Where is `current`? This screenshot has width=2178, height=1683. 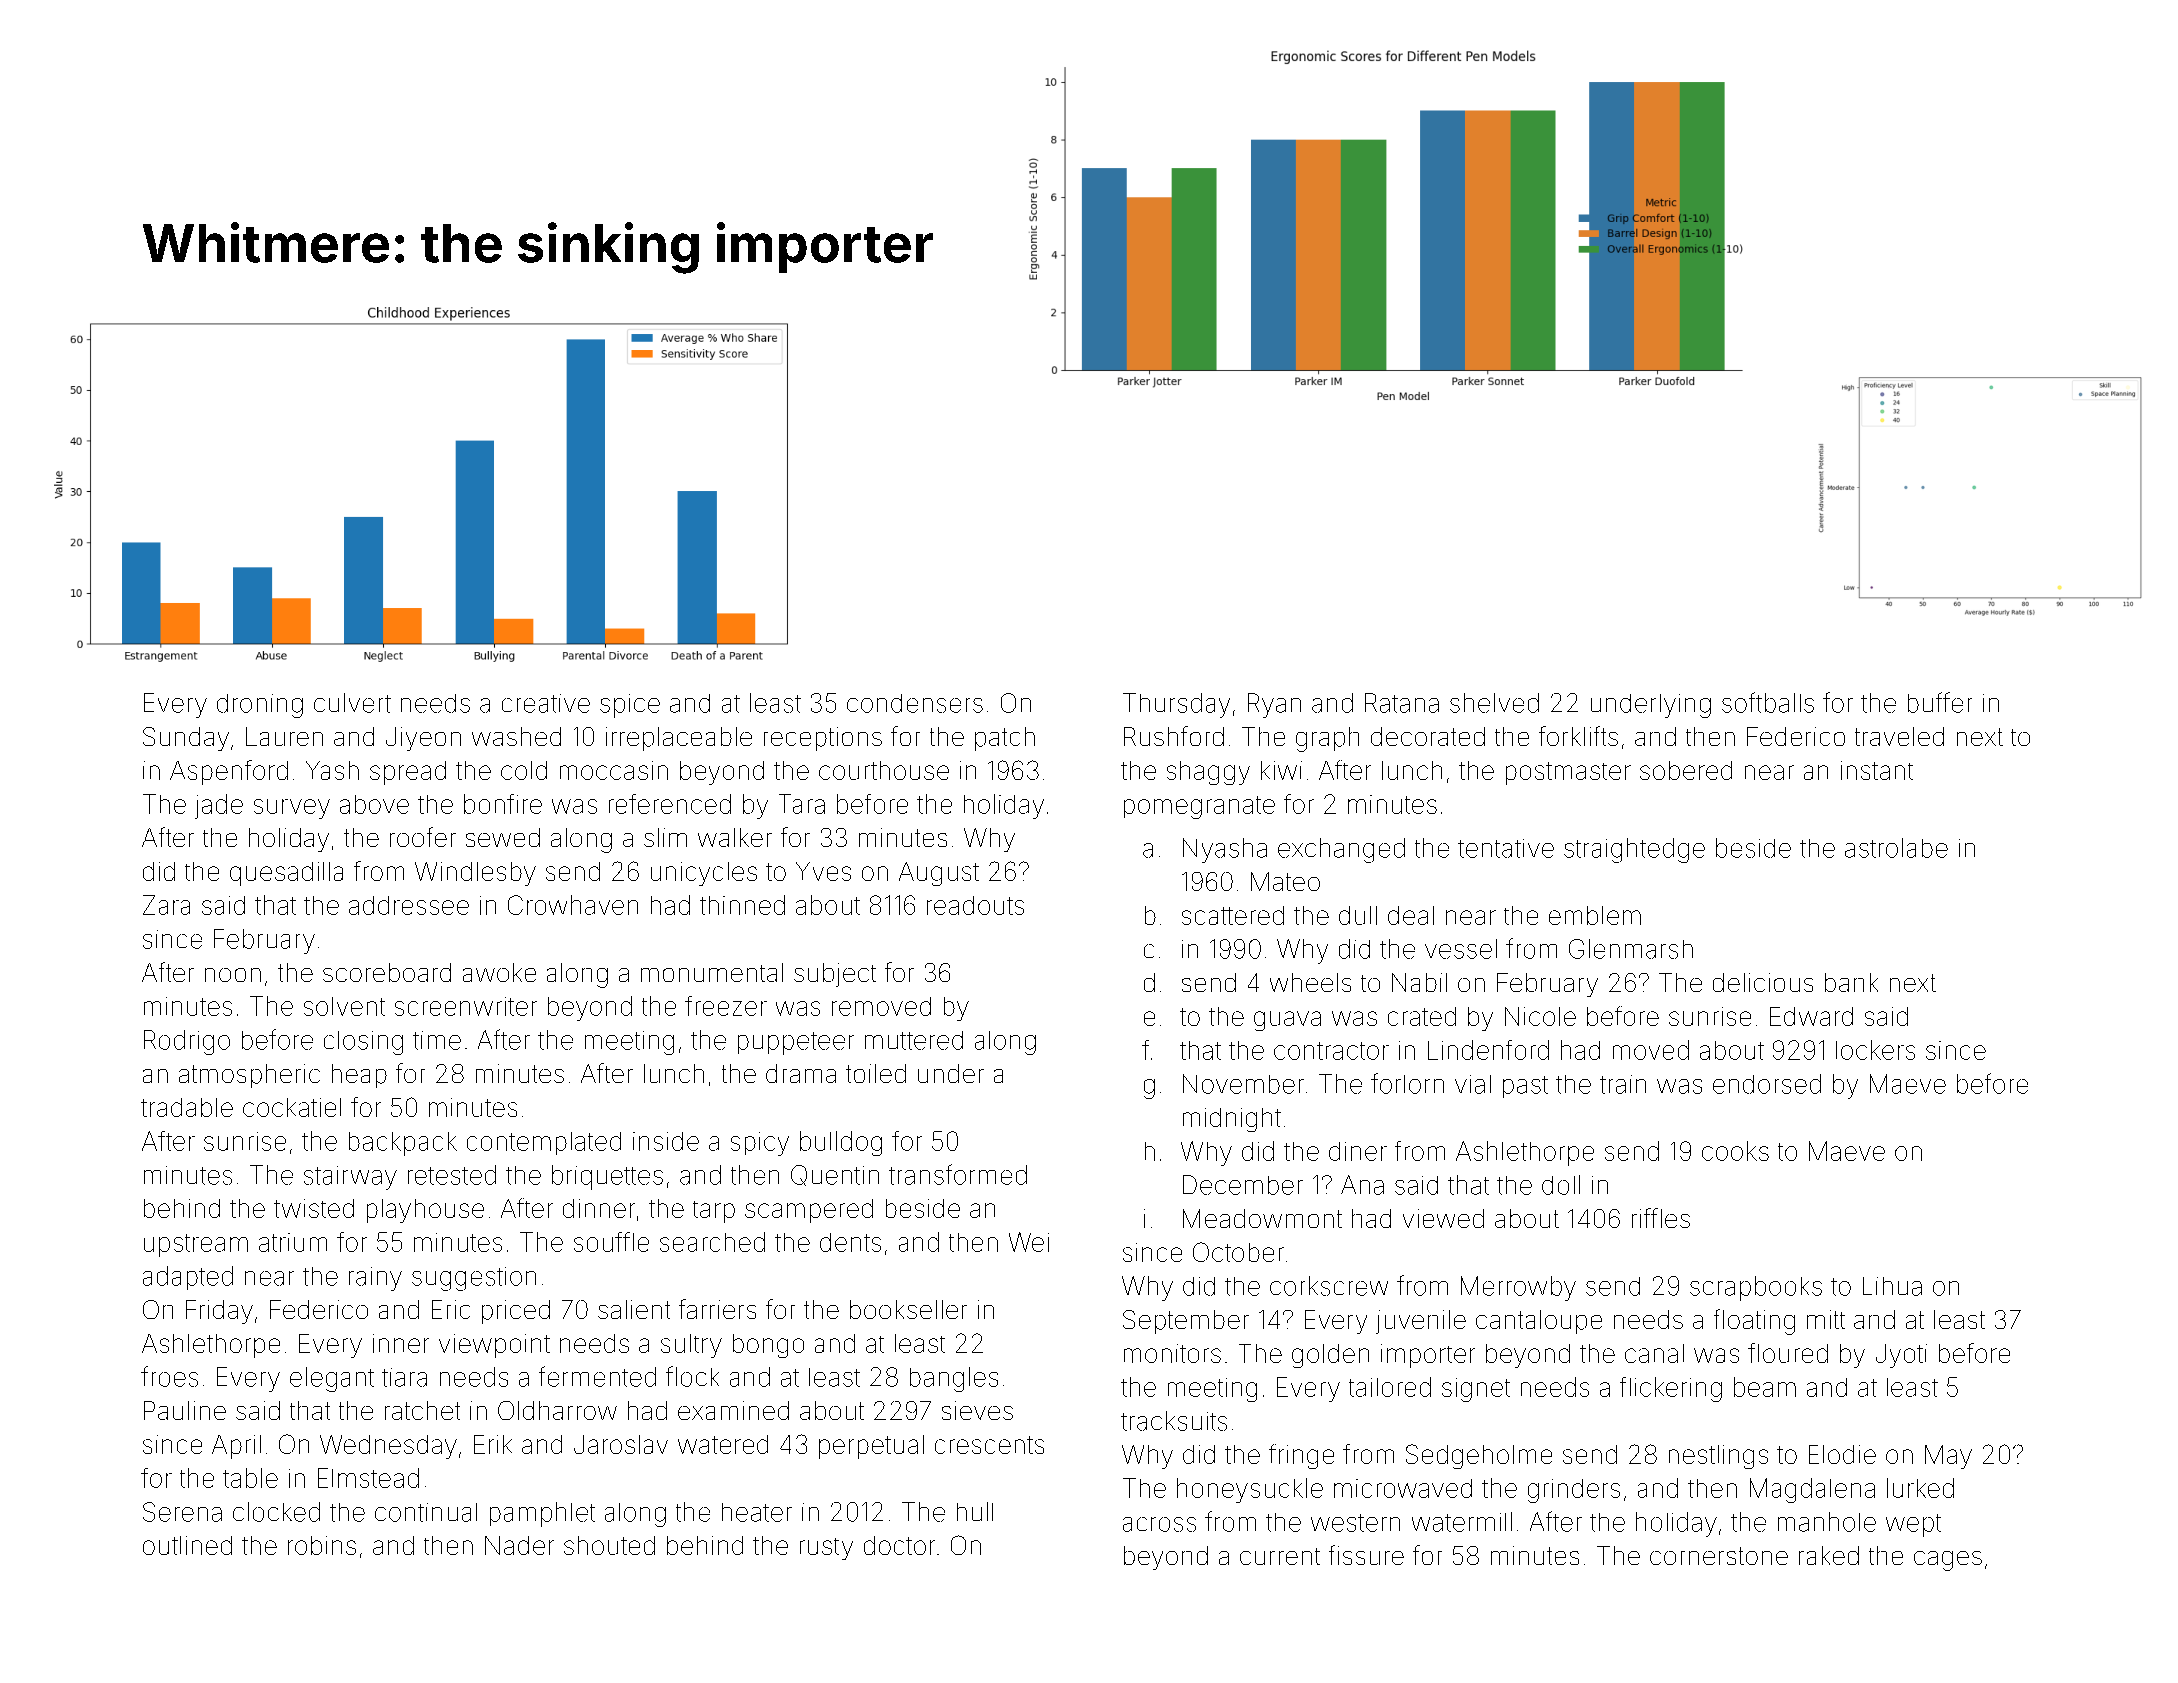 current is located at coordinates (1280, 1556).
